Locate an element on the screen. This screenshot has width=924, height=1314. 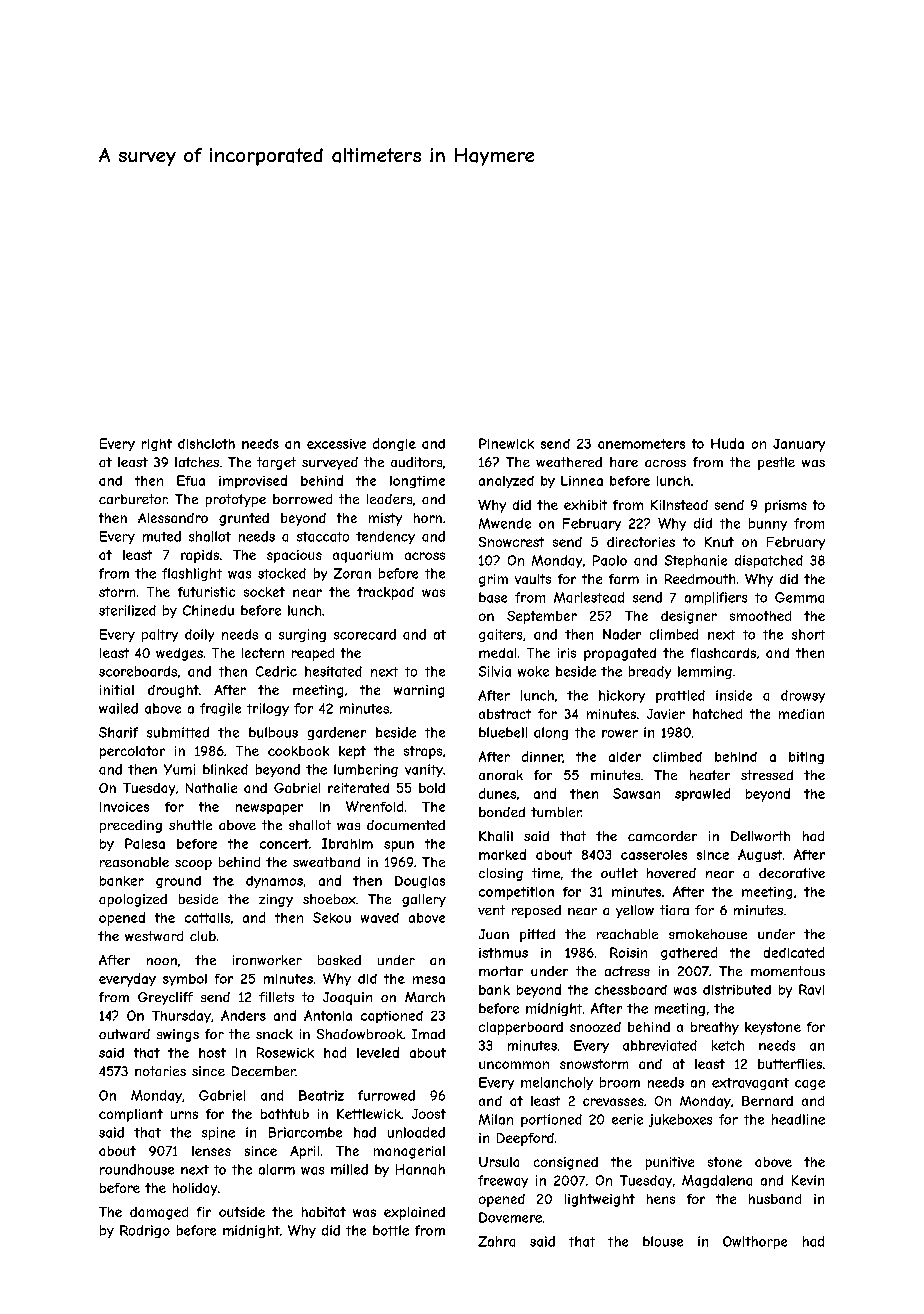
hatched is located at coordinates (717, 714).
